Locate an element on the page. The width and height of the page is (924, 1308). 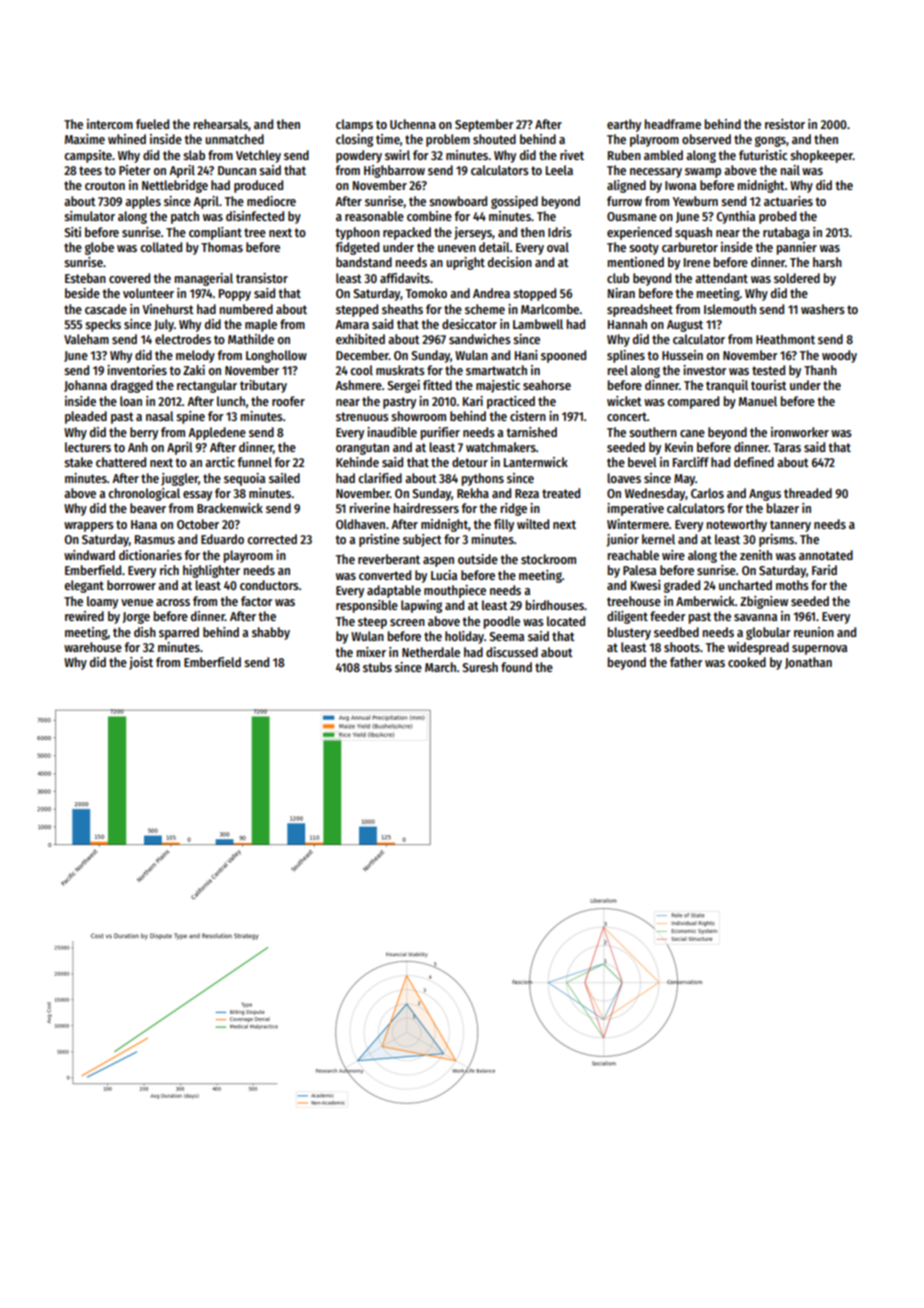
conductors is located at coordinates (269, 585).
